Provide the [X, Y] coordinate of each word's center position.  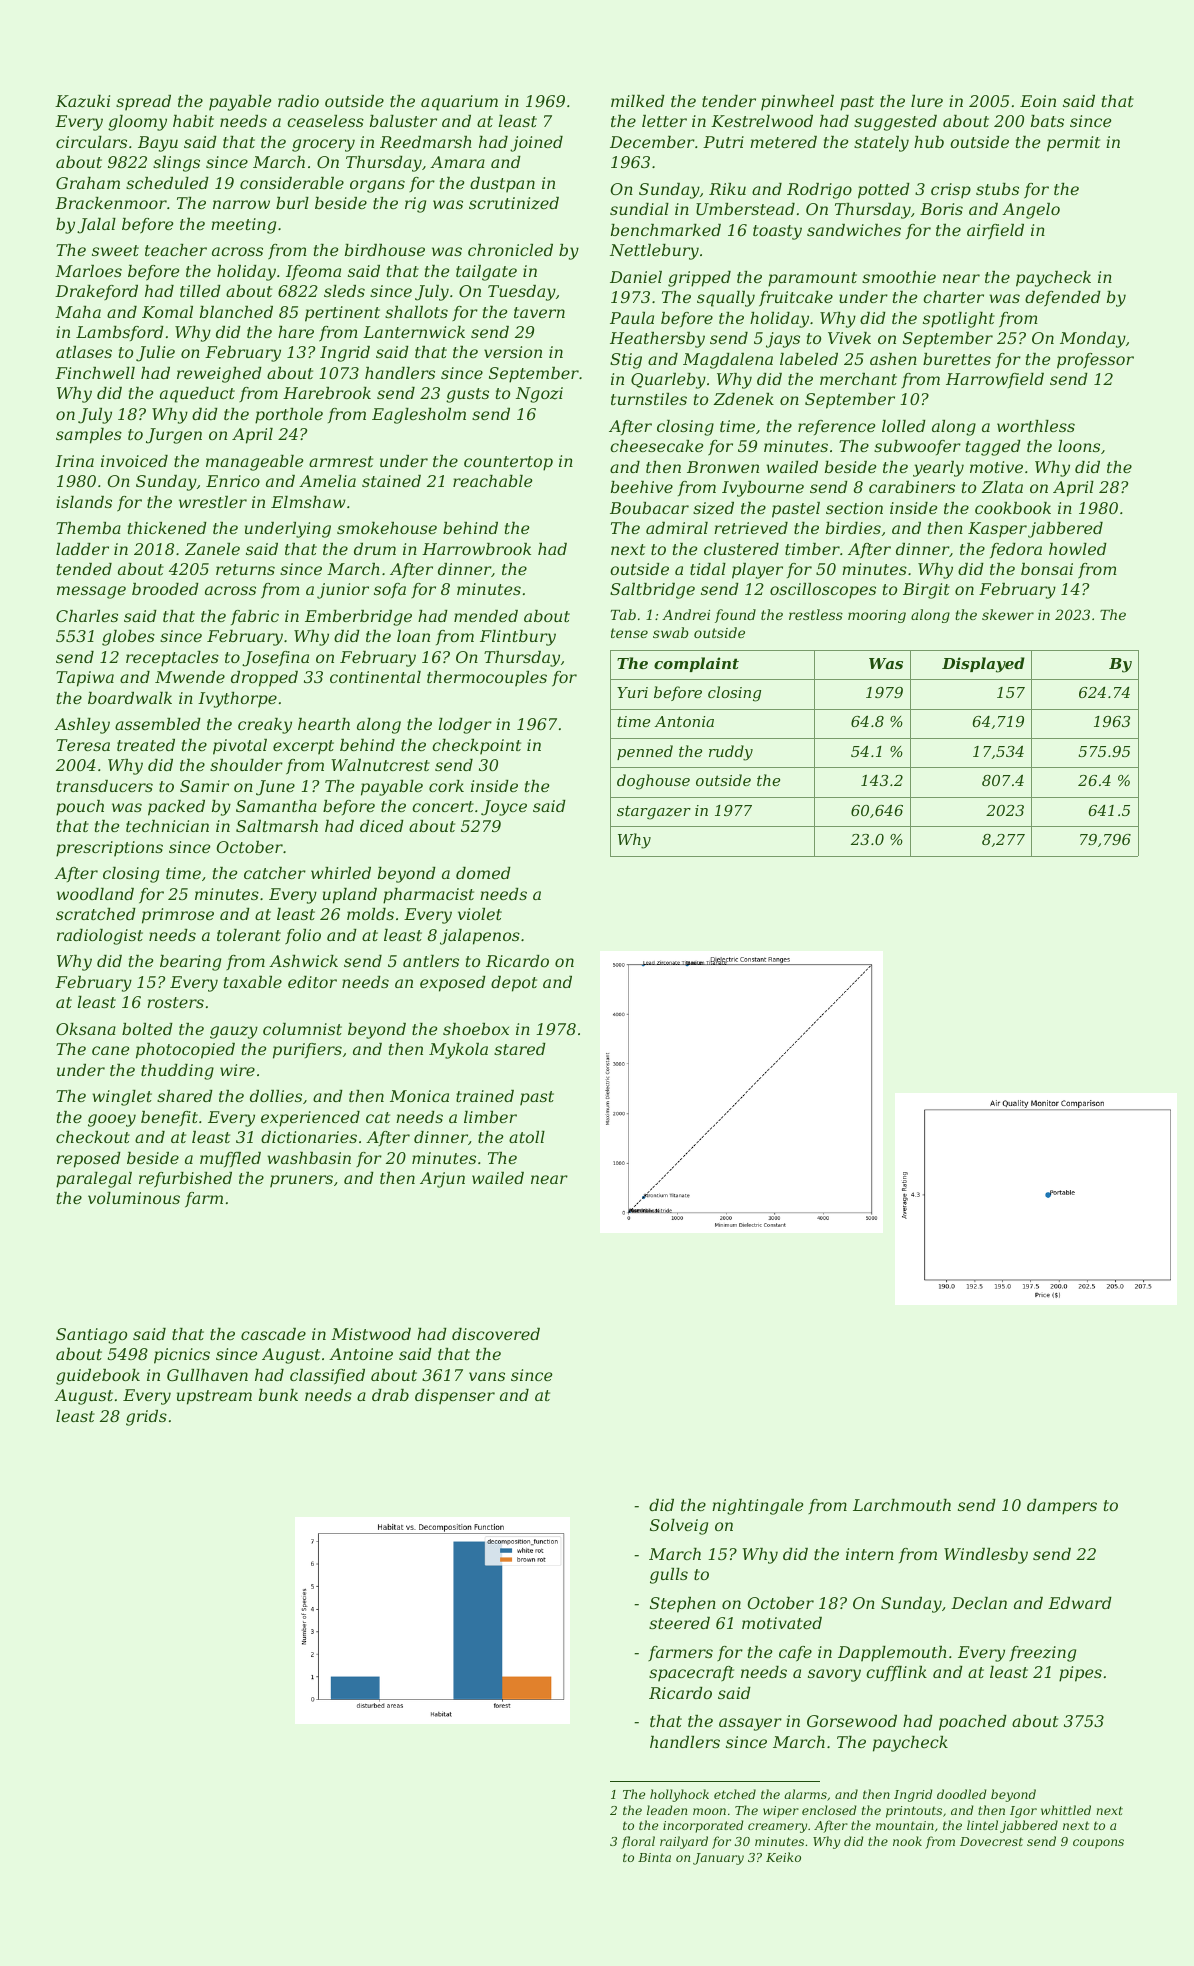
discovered [496, 1334]
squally [726, 299]
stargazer [654, 813]
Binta [654, 1857]
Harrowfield [995, 380]
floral [638, 1842]
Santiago [91, 1336]
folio [303, 937]
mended [486, 616]
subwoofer [917, 447]
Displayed [983, 665]
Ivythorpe [237, 700]
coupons [1098, 1844]
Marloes [88, 271]
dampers [1062, 1507]
